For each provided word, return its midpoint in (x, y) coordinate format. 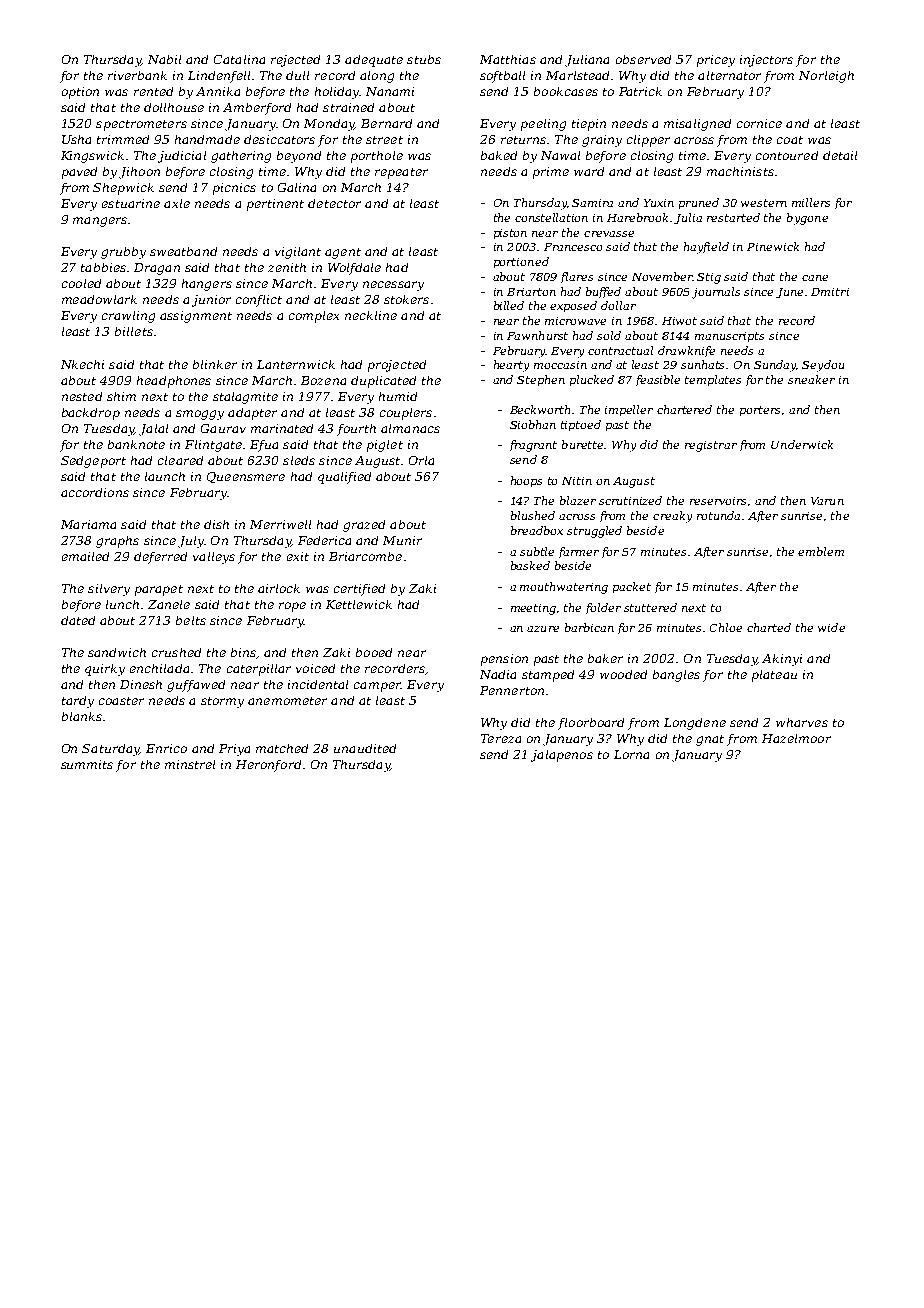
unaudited (365, 748)
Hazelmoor (796, 738)
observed (643, 59)
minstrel (190, 764)
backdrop (91, 414)
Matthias (508, 59)
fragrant (533, 446)
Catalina (239, 59)
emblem (821, 551)
